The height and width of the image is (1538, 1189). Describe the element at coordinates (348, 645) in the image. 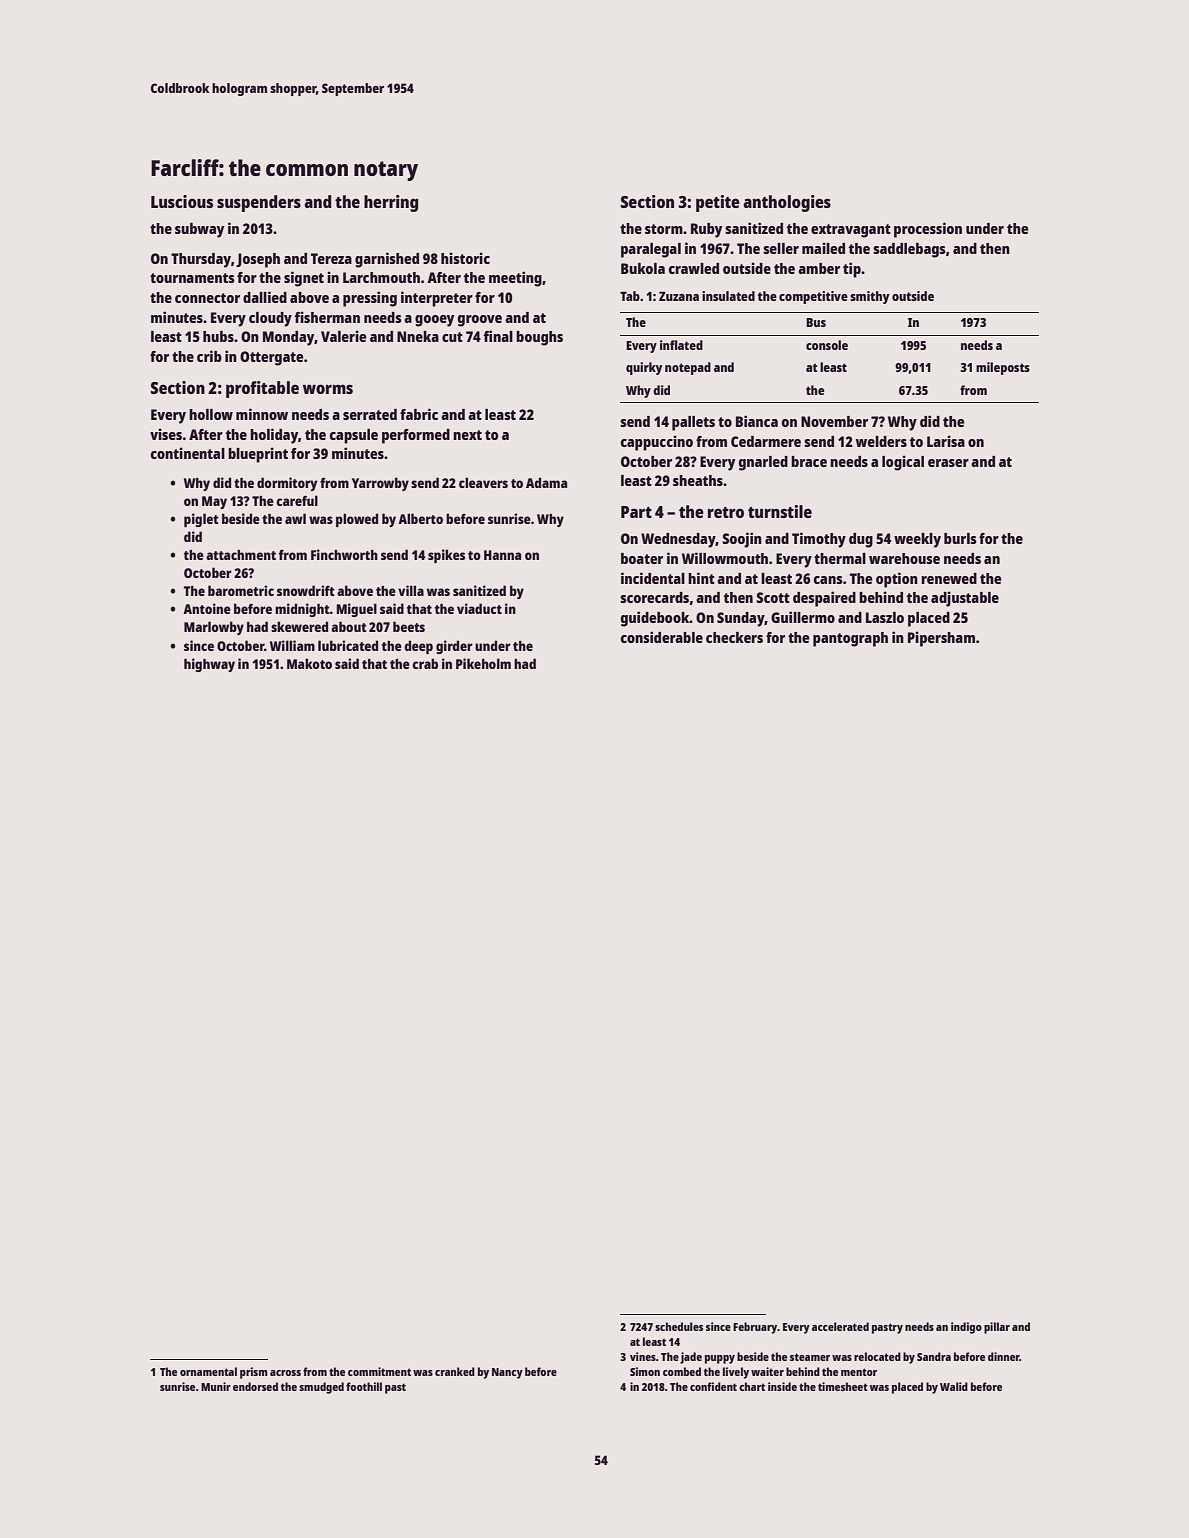

I see `lubricated` at that location.
